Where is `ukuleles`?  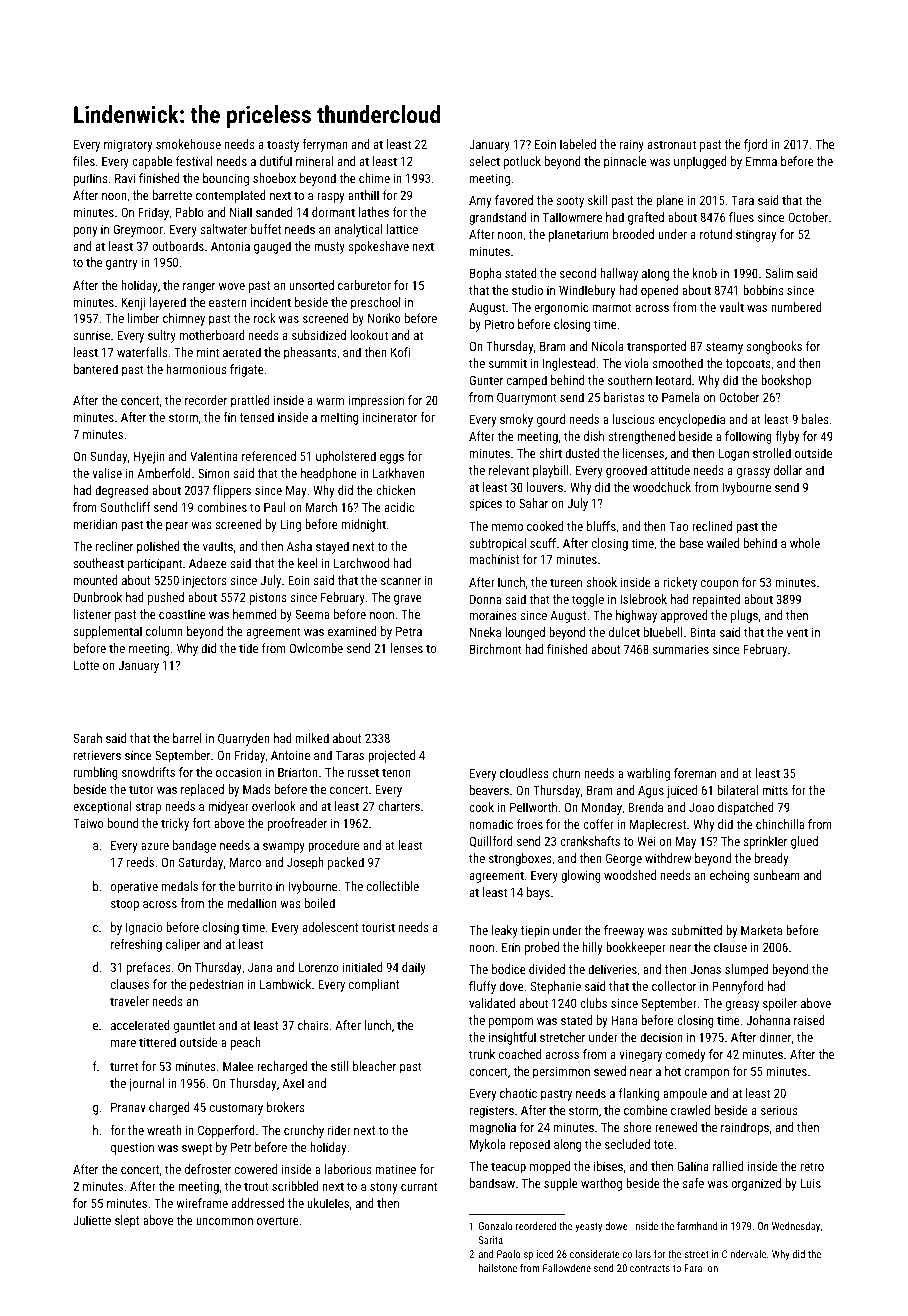 ukuleles is located at coordinates (328, 1203).
